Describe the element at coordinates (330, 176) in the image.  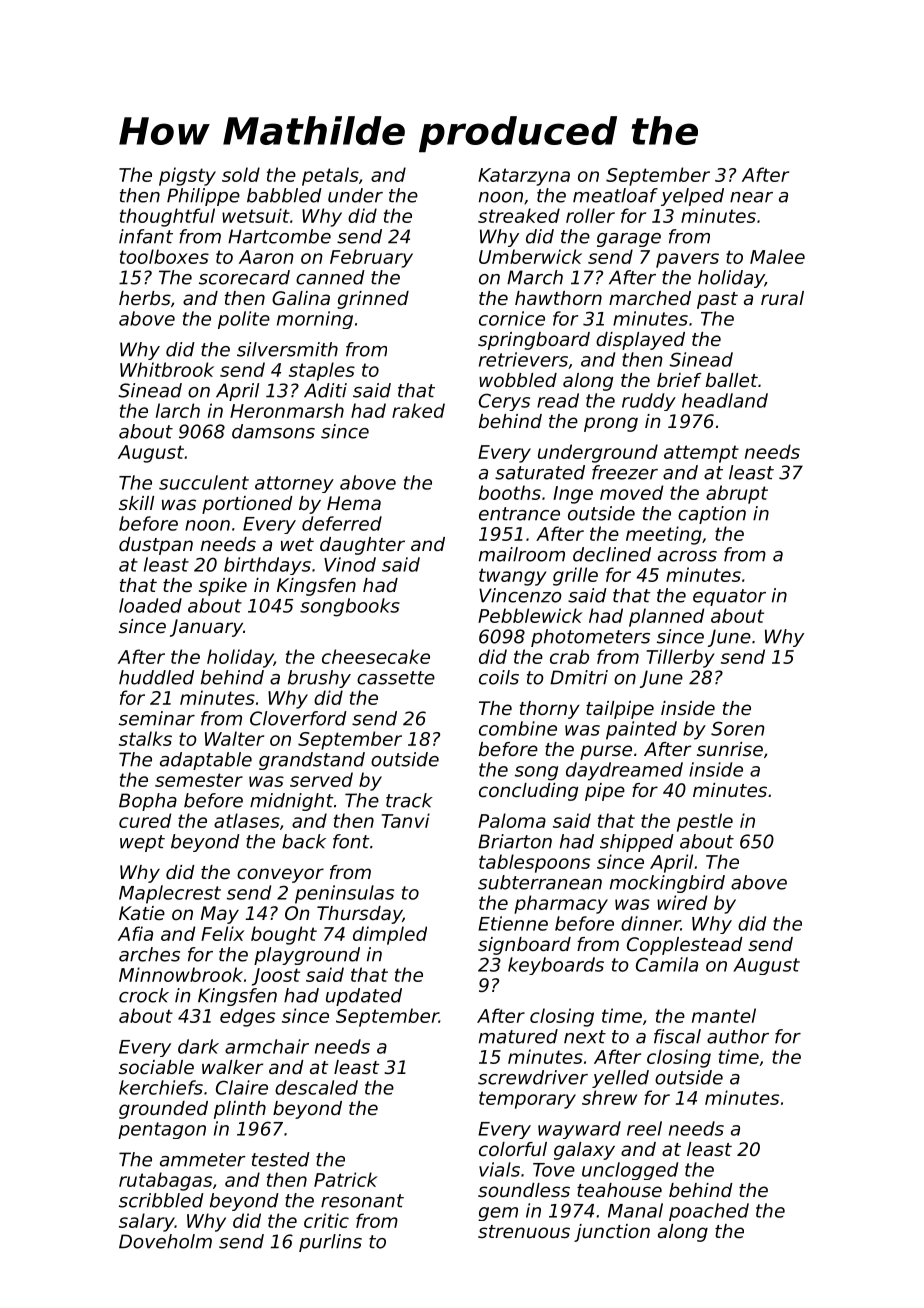
I see `petals` at that location.
